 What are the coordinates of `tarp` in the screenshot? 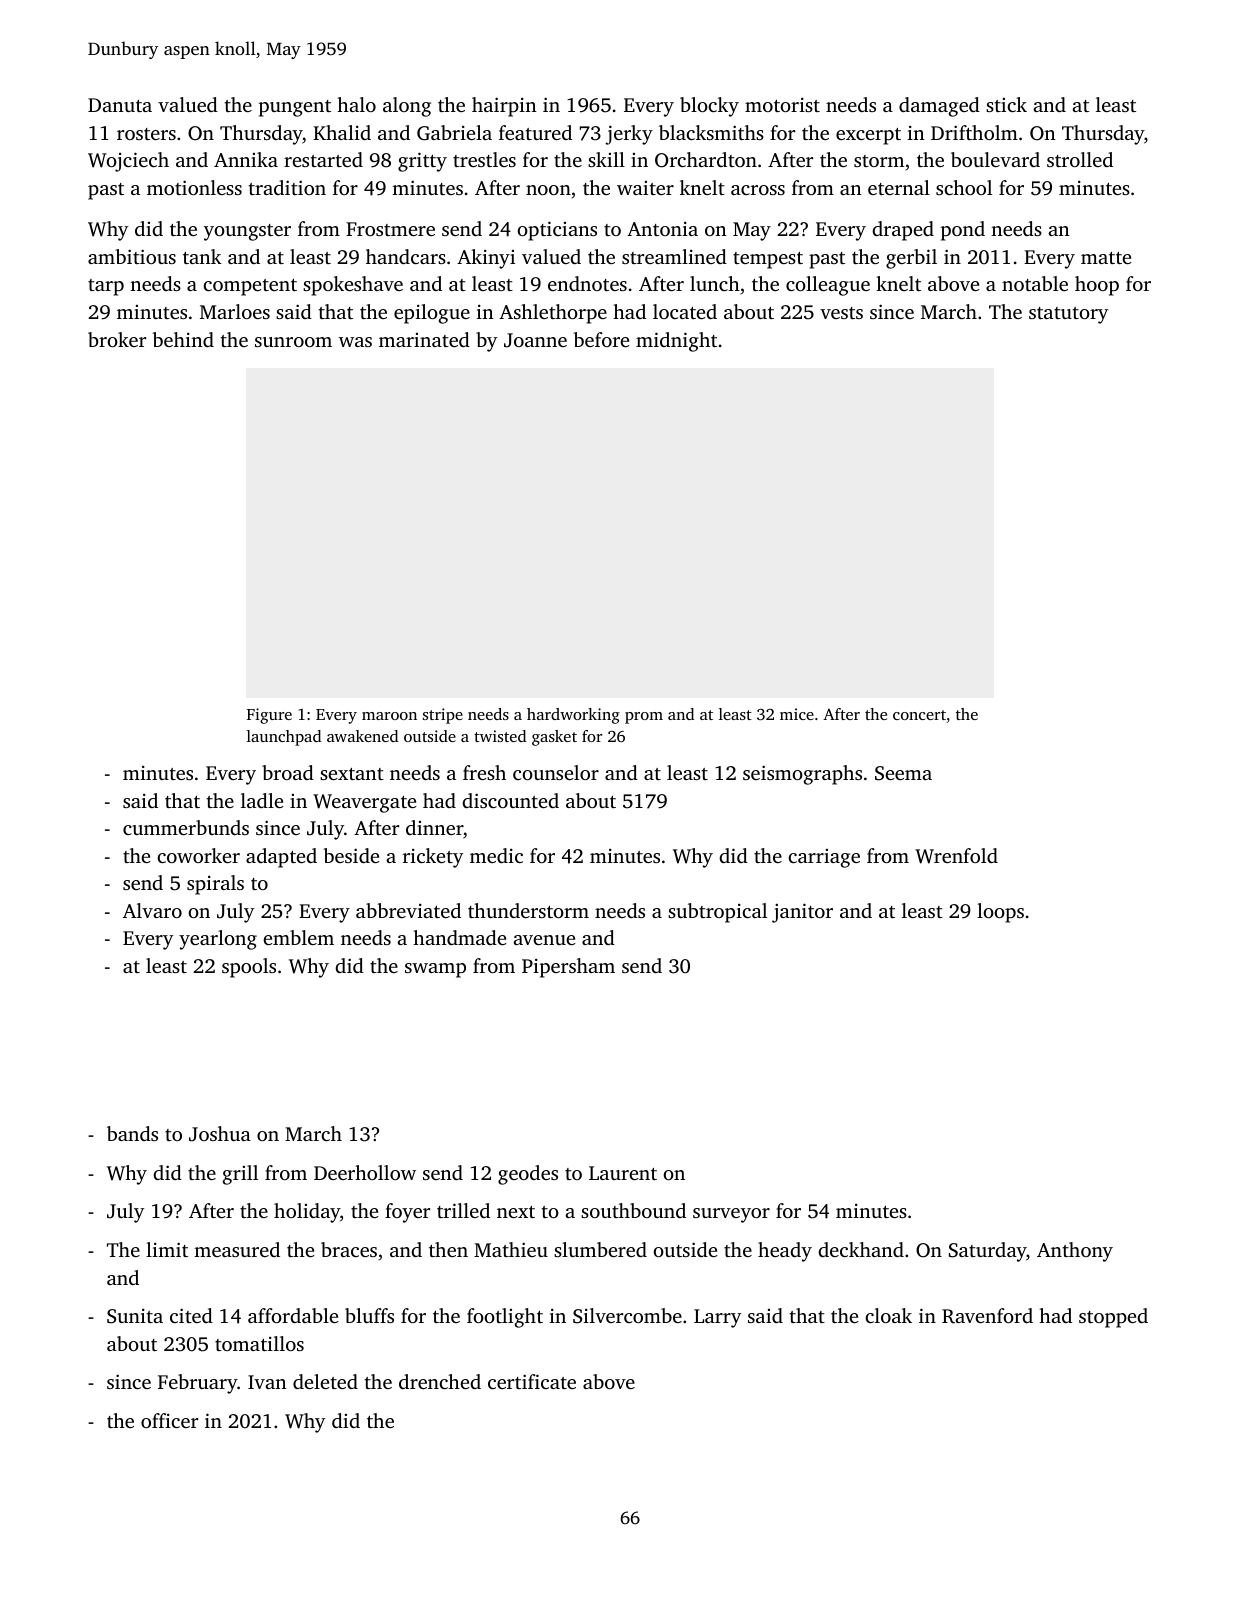 It's located at (106, 287).
